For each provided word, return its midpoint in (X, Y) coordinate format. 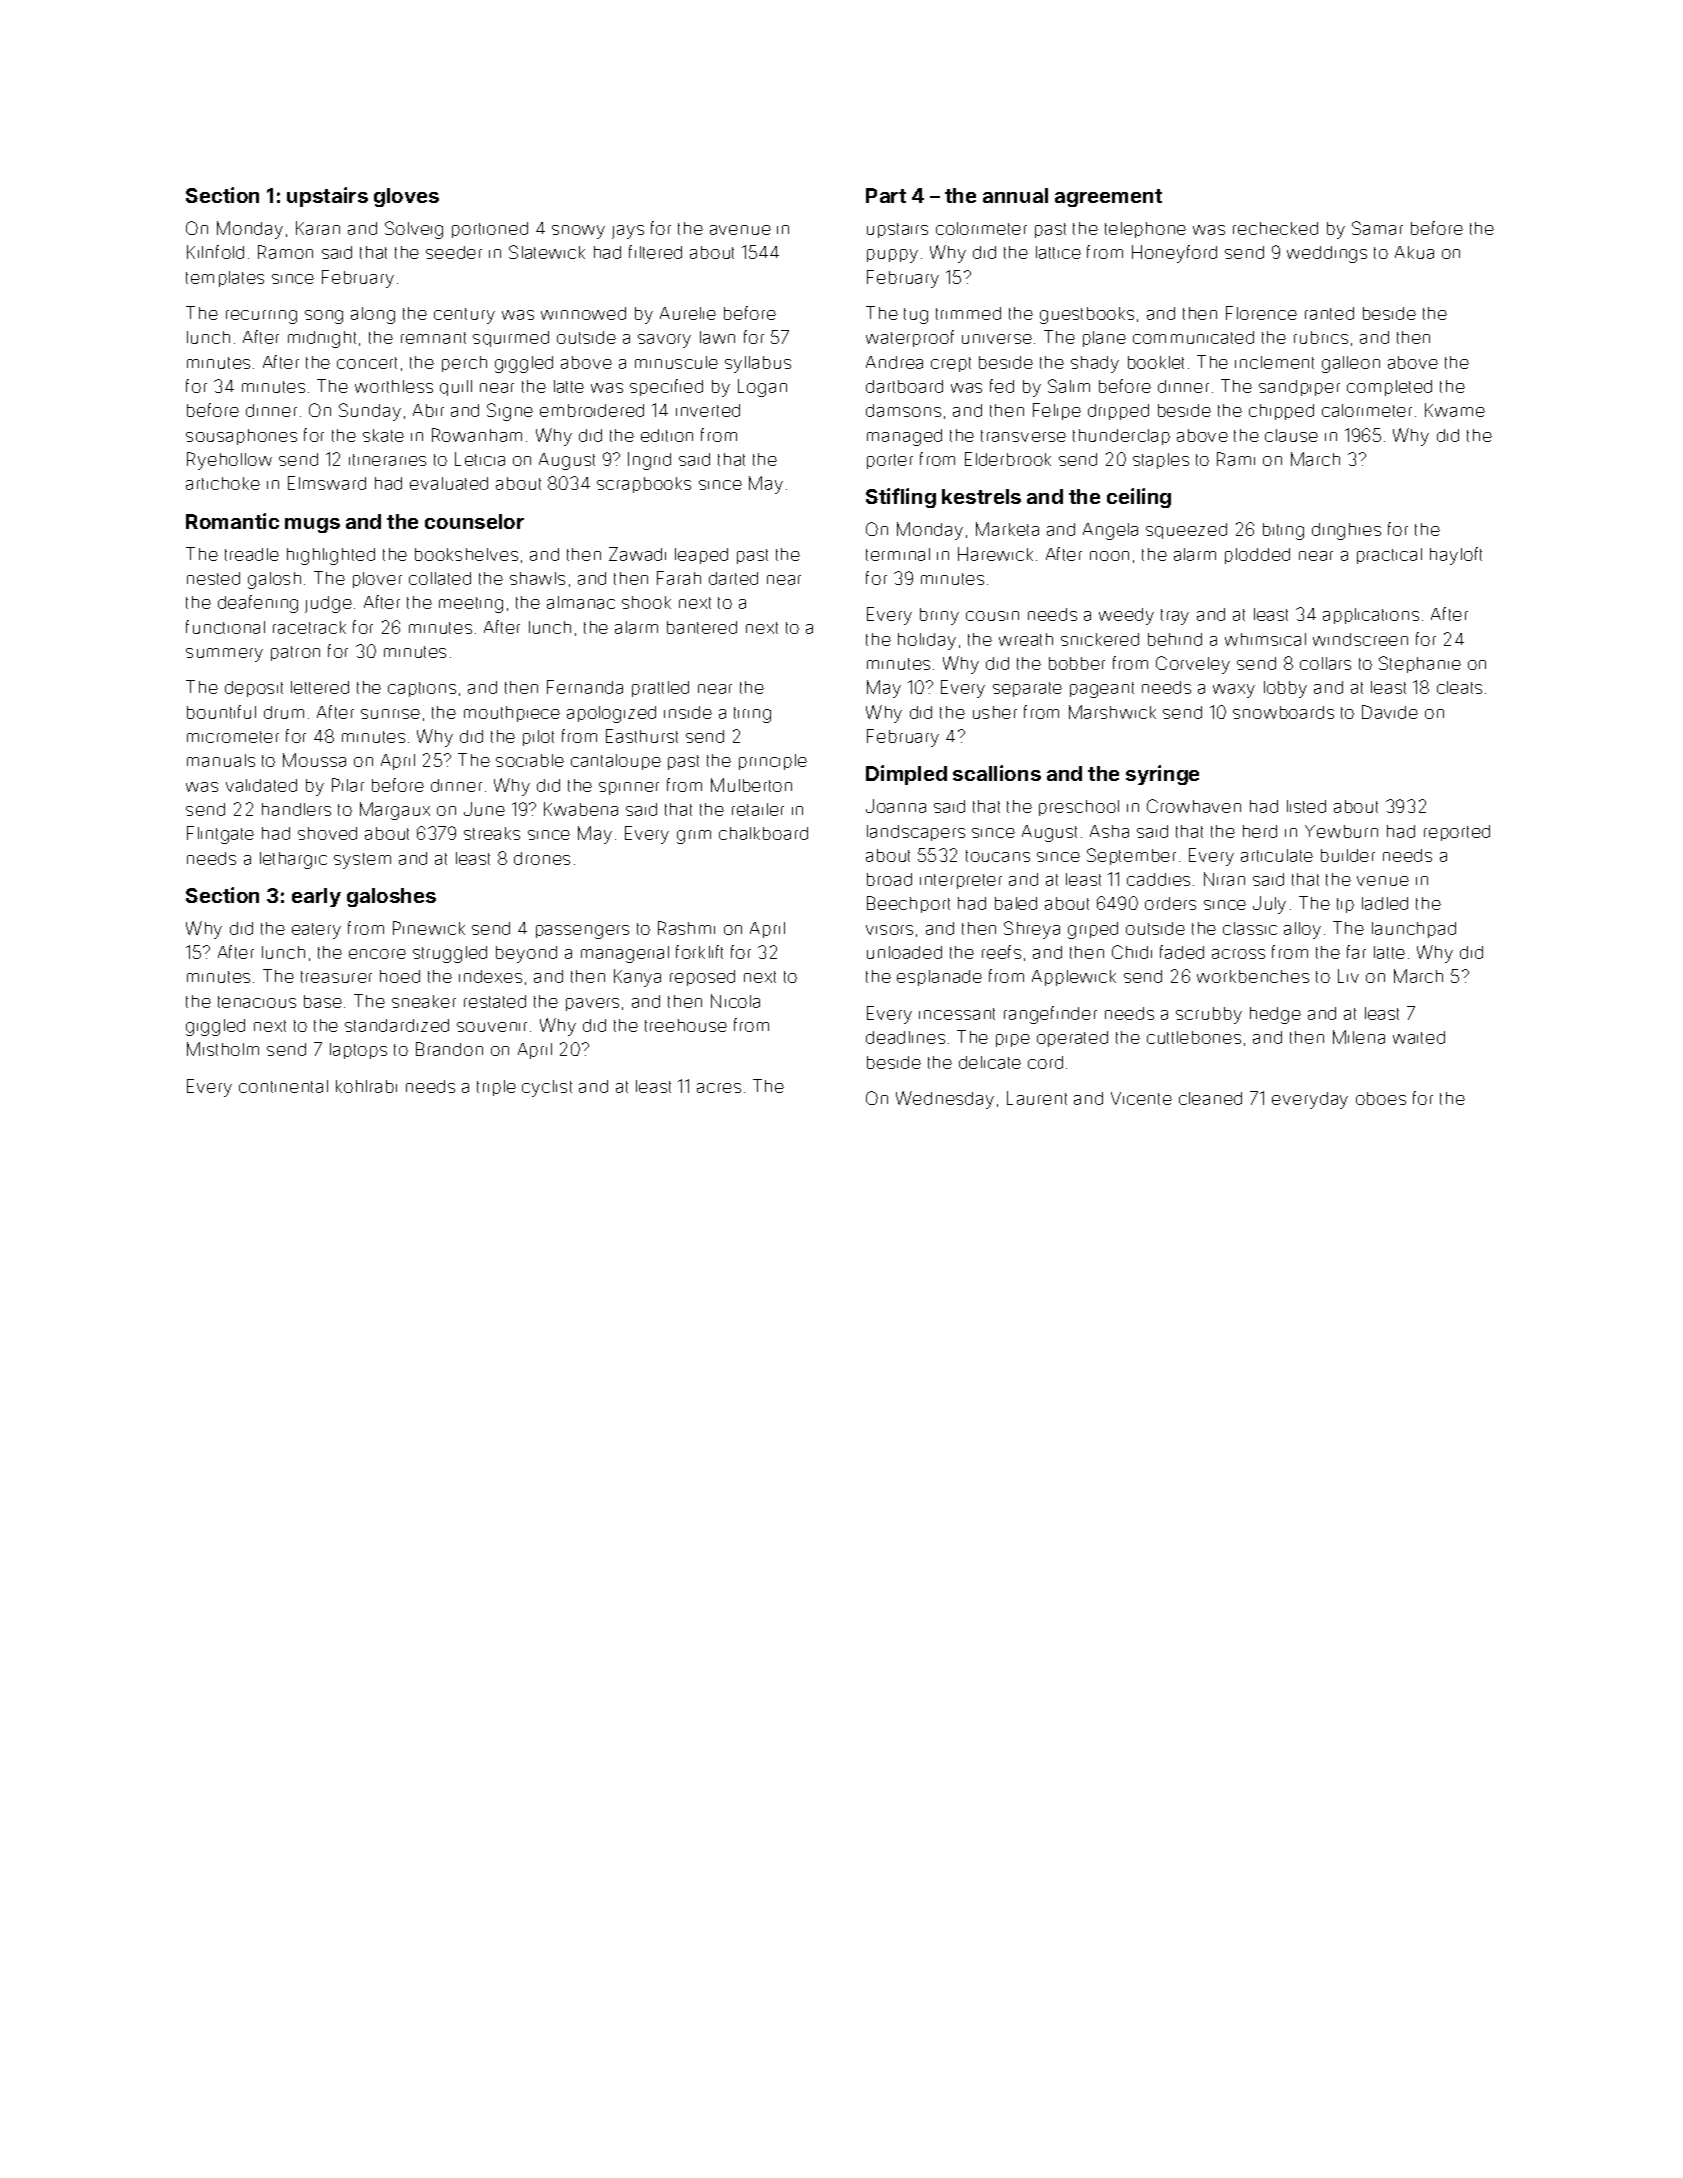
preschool (1079, 808)
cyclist (547, 1088)
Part (886, 195)
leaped (701, 556)
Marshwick (1112, 712)
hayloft (1456, 556)
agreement (1108, 198)
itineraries (387, 460)
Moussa (314, 760)
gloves (406, 197)
